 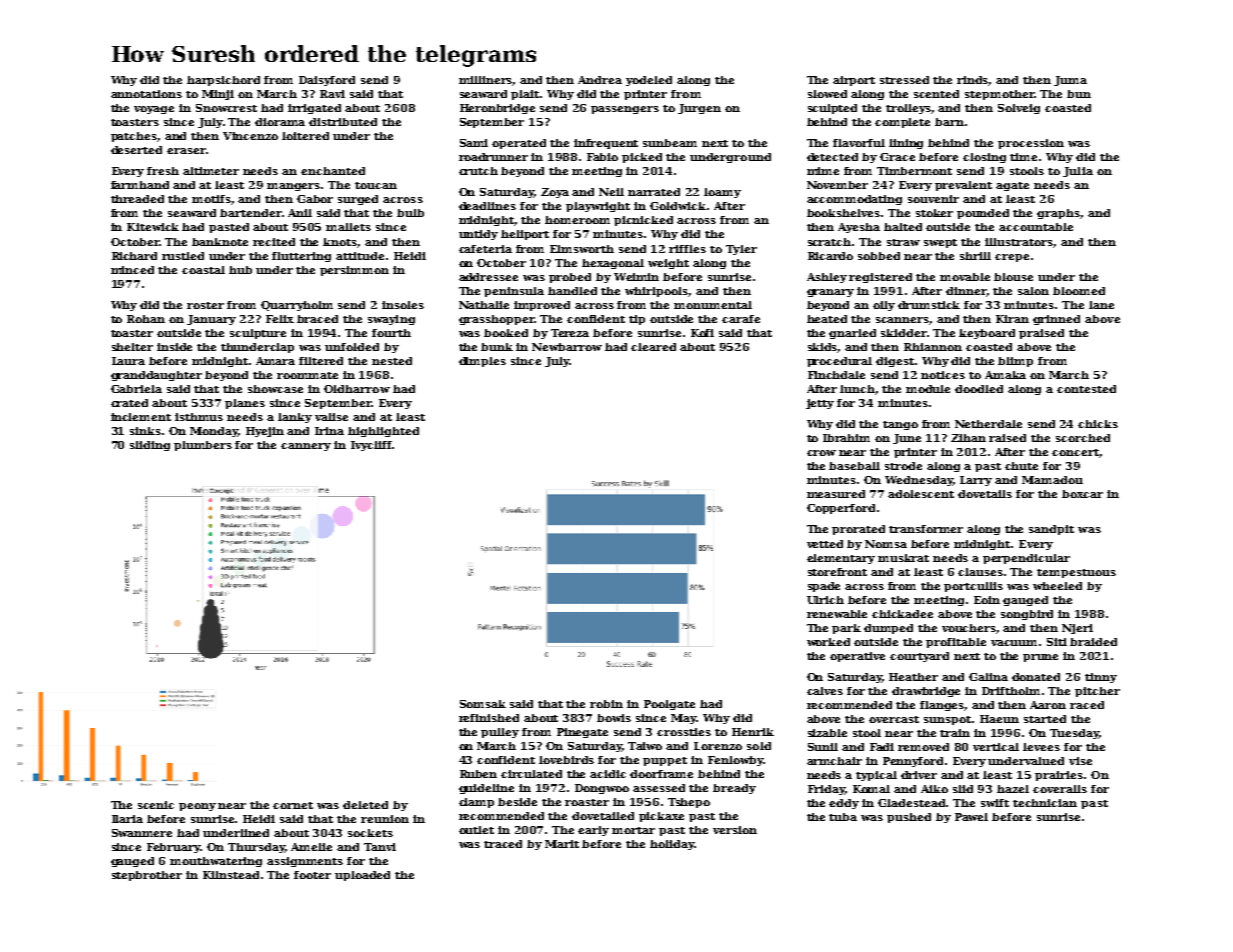 I want to click on Snowcrest, so click(x=226, y=108).
